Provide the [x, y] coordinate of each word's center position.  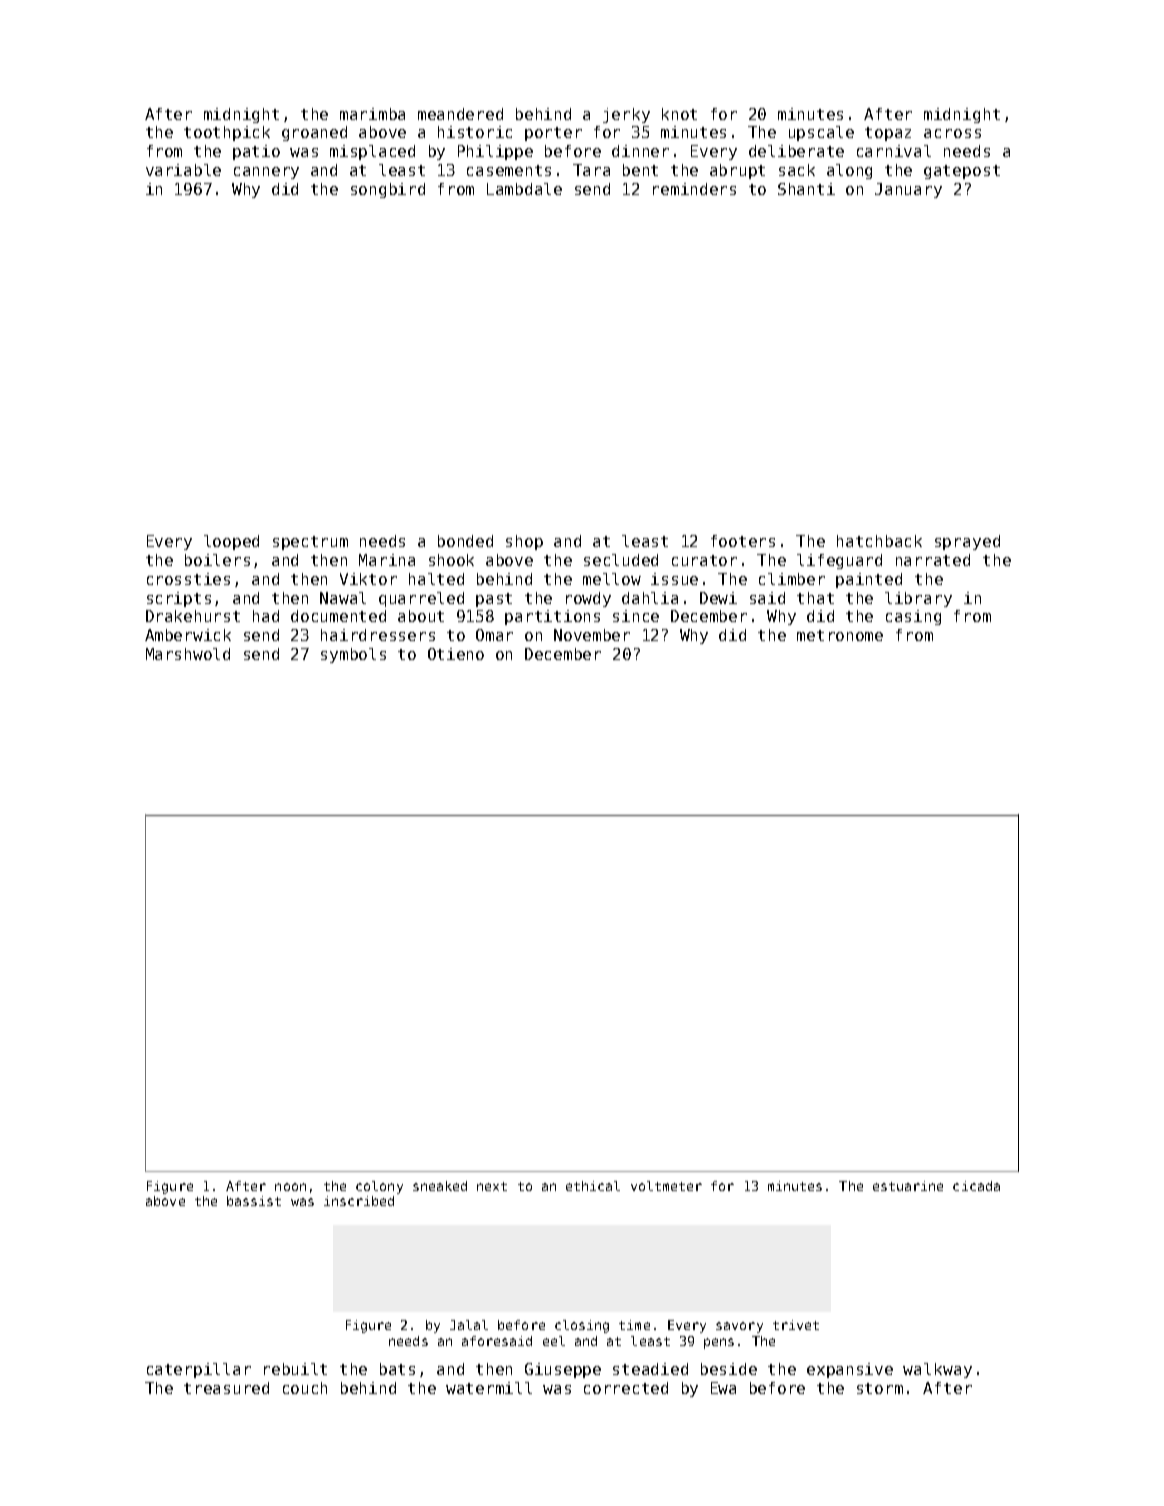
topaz [888, 134]
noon [290, 1187]
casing [913, 617]
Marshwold [188, 654]
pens [719, 1343]
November [592, 635]
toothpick [227, 133]
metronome [840, 635]
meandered [460, 114]
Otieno [456, 654]
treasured [226, 1388]
